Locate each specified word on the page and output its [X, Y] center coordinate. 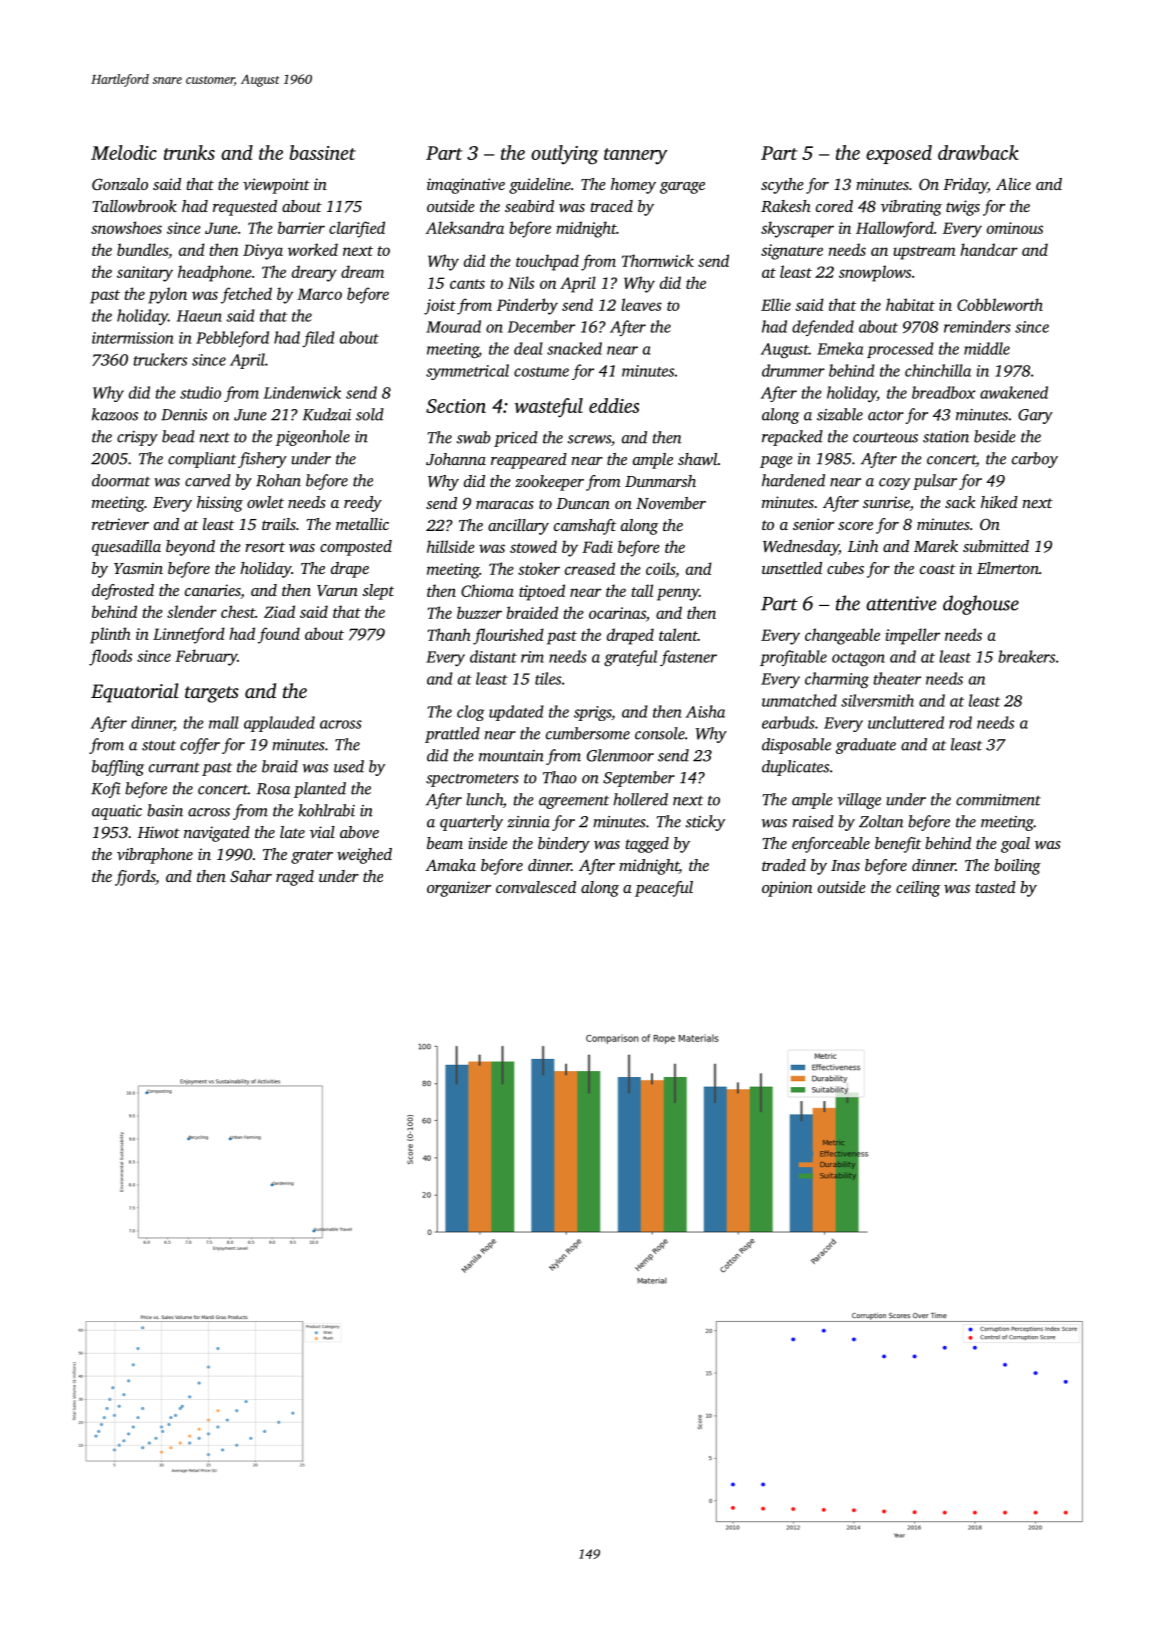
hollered [640, 799]
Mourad [453, 326]
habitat [910, 304]
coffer [200, 746]
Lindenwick [302, 392]
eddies [614, 405]
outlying [565, 155]
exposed [899, 154]
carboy [1035, 460]
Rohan [278, 480]
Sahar [251, 876]
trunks [189, 152]
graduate [866, 746]
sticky [705, 823]
